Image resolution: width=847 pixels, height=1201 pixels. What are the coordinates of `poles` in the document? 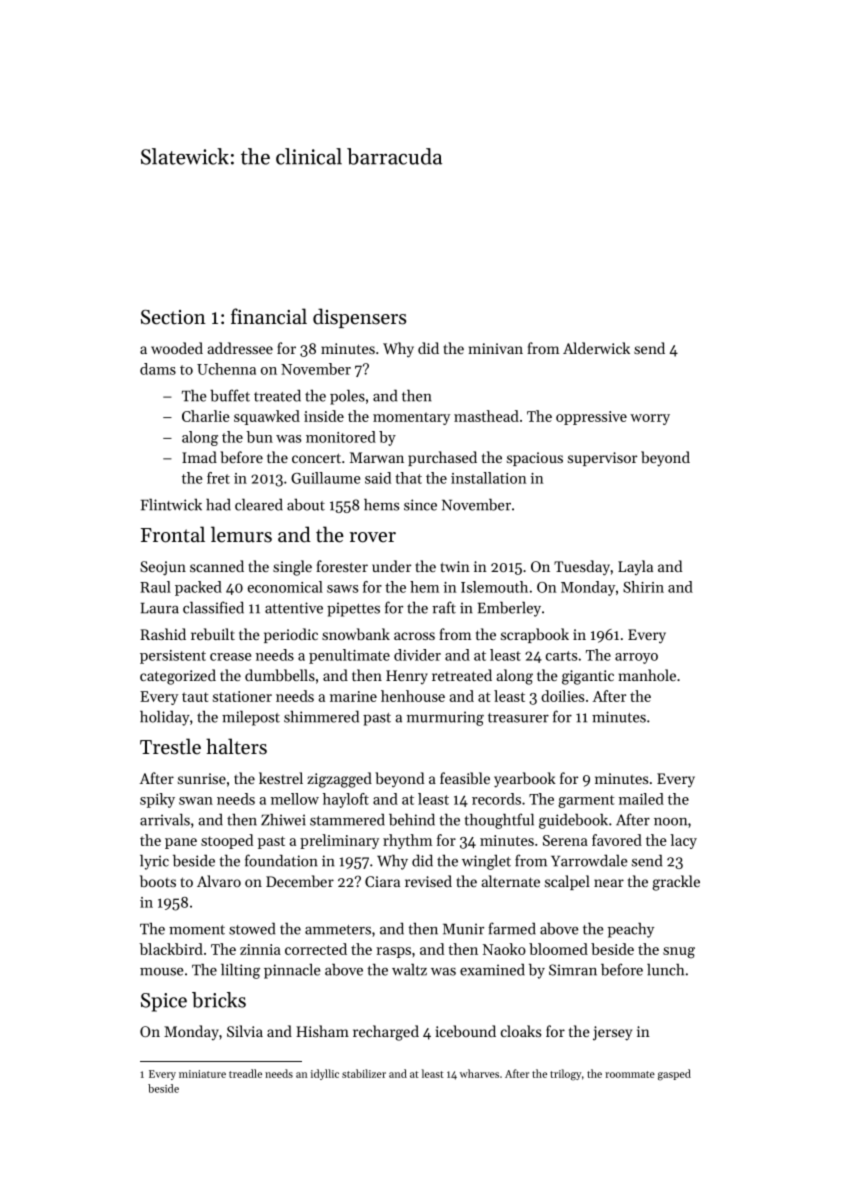 It's located at (347, 397).
